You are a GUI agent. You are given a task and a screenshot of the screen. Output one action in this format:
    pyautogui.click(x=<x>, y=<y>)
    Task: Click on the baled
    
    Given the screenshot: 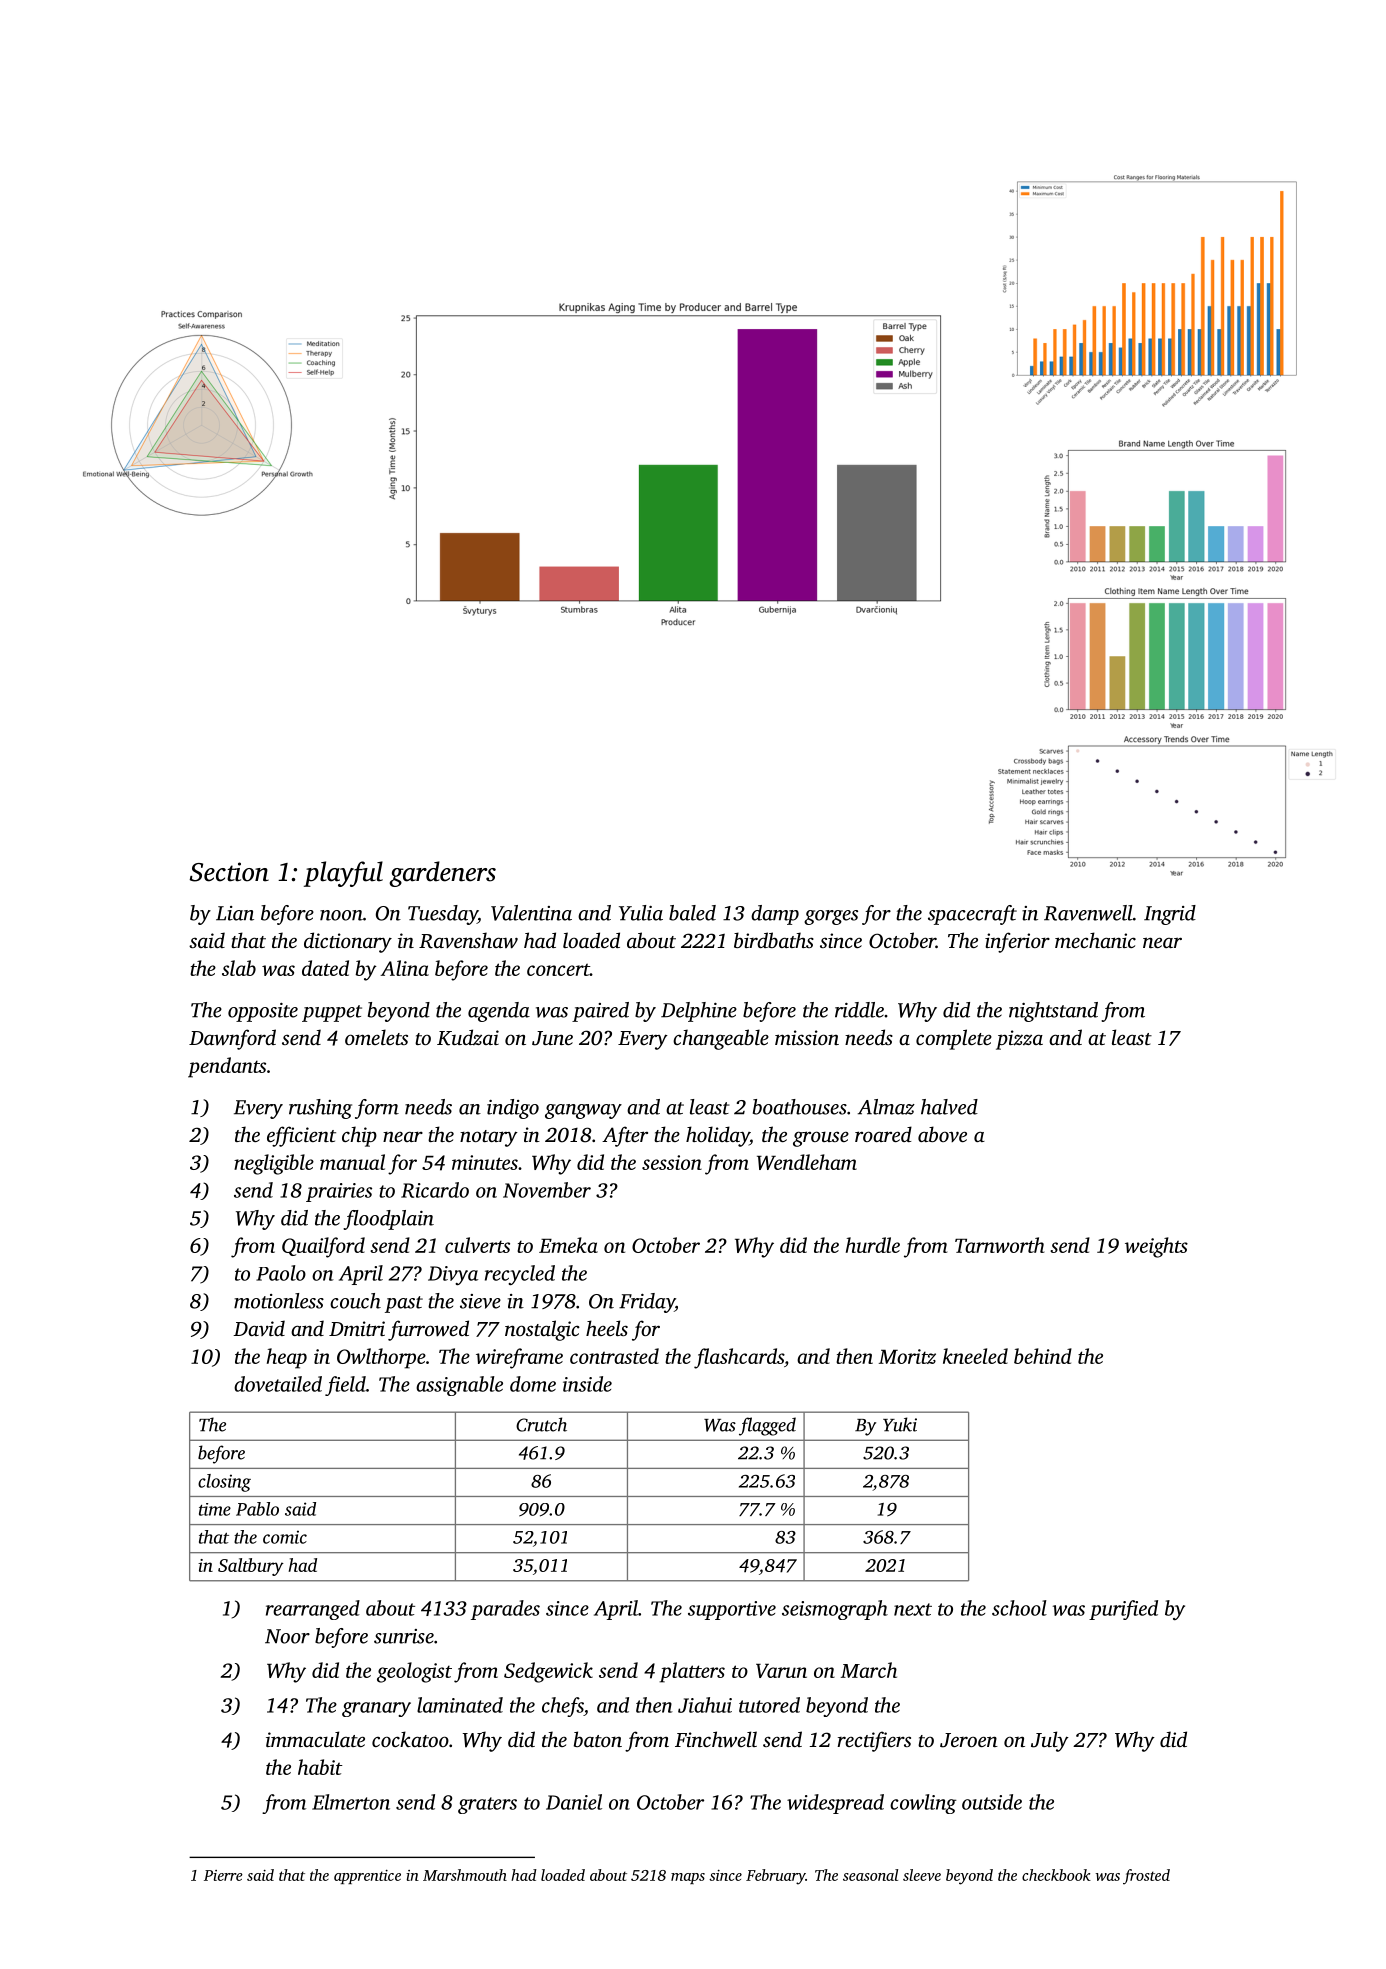 What is the action you would take?
    pyautogui.click(x=692, y=913)
